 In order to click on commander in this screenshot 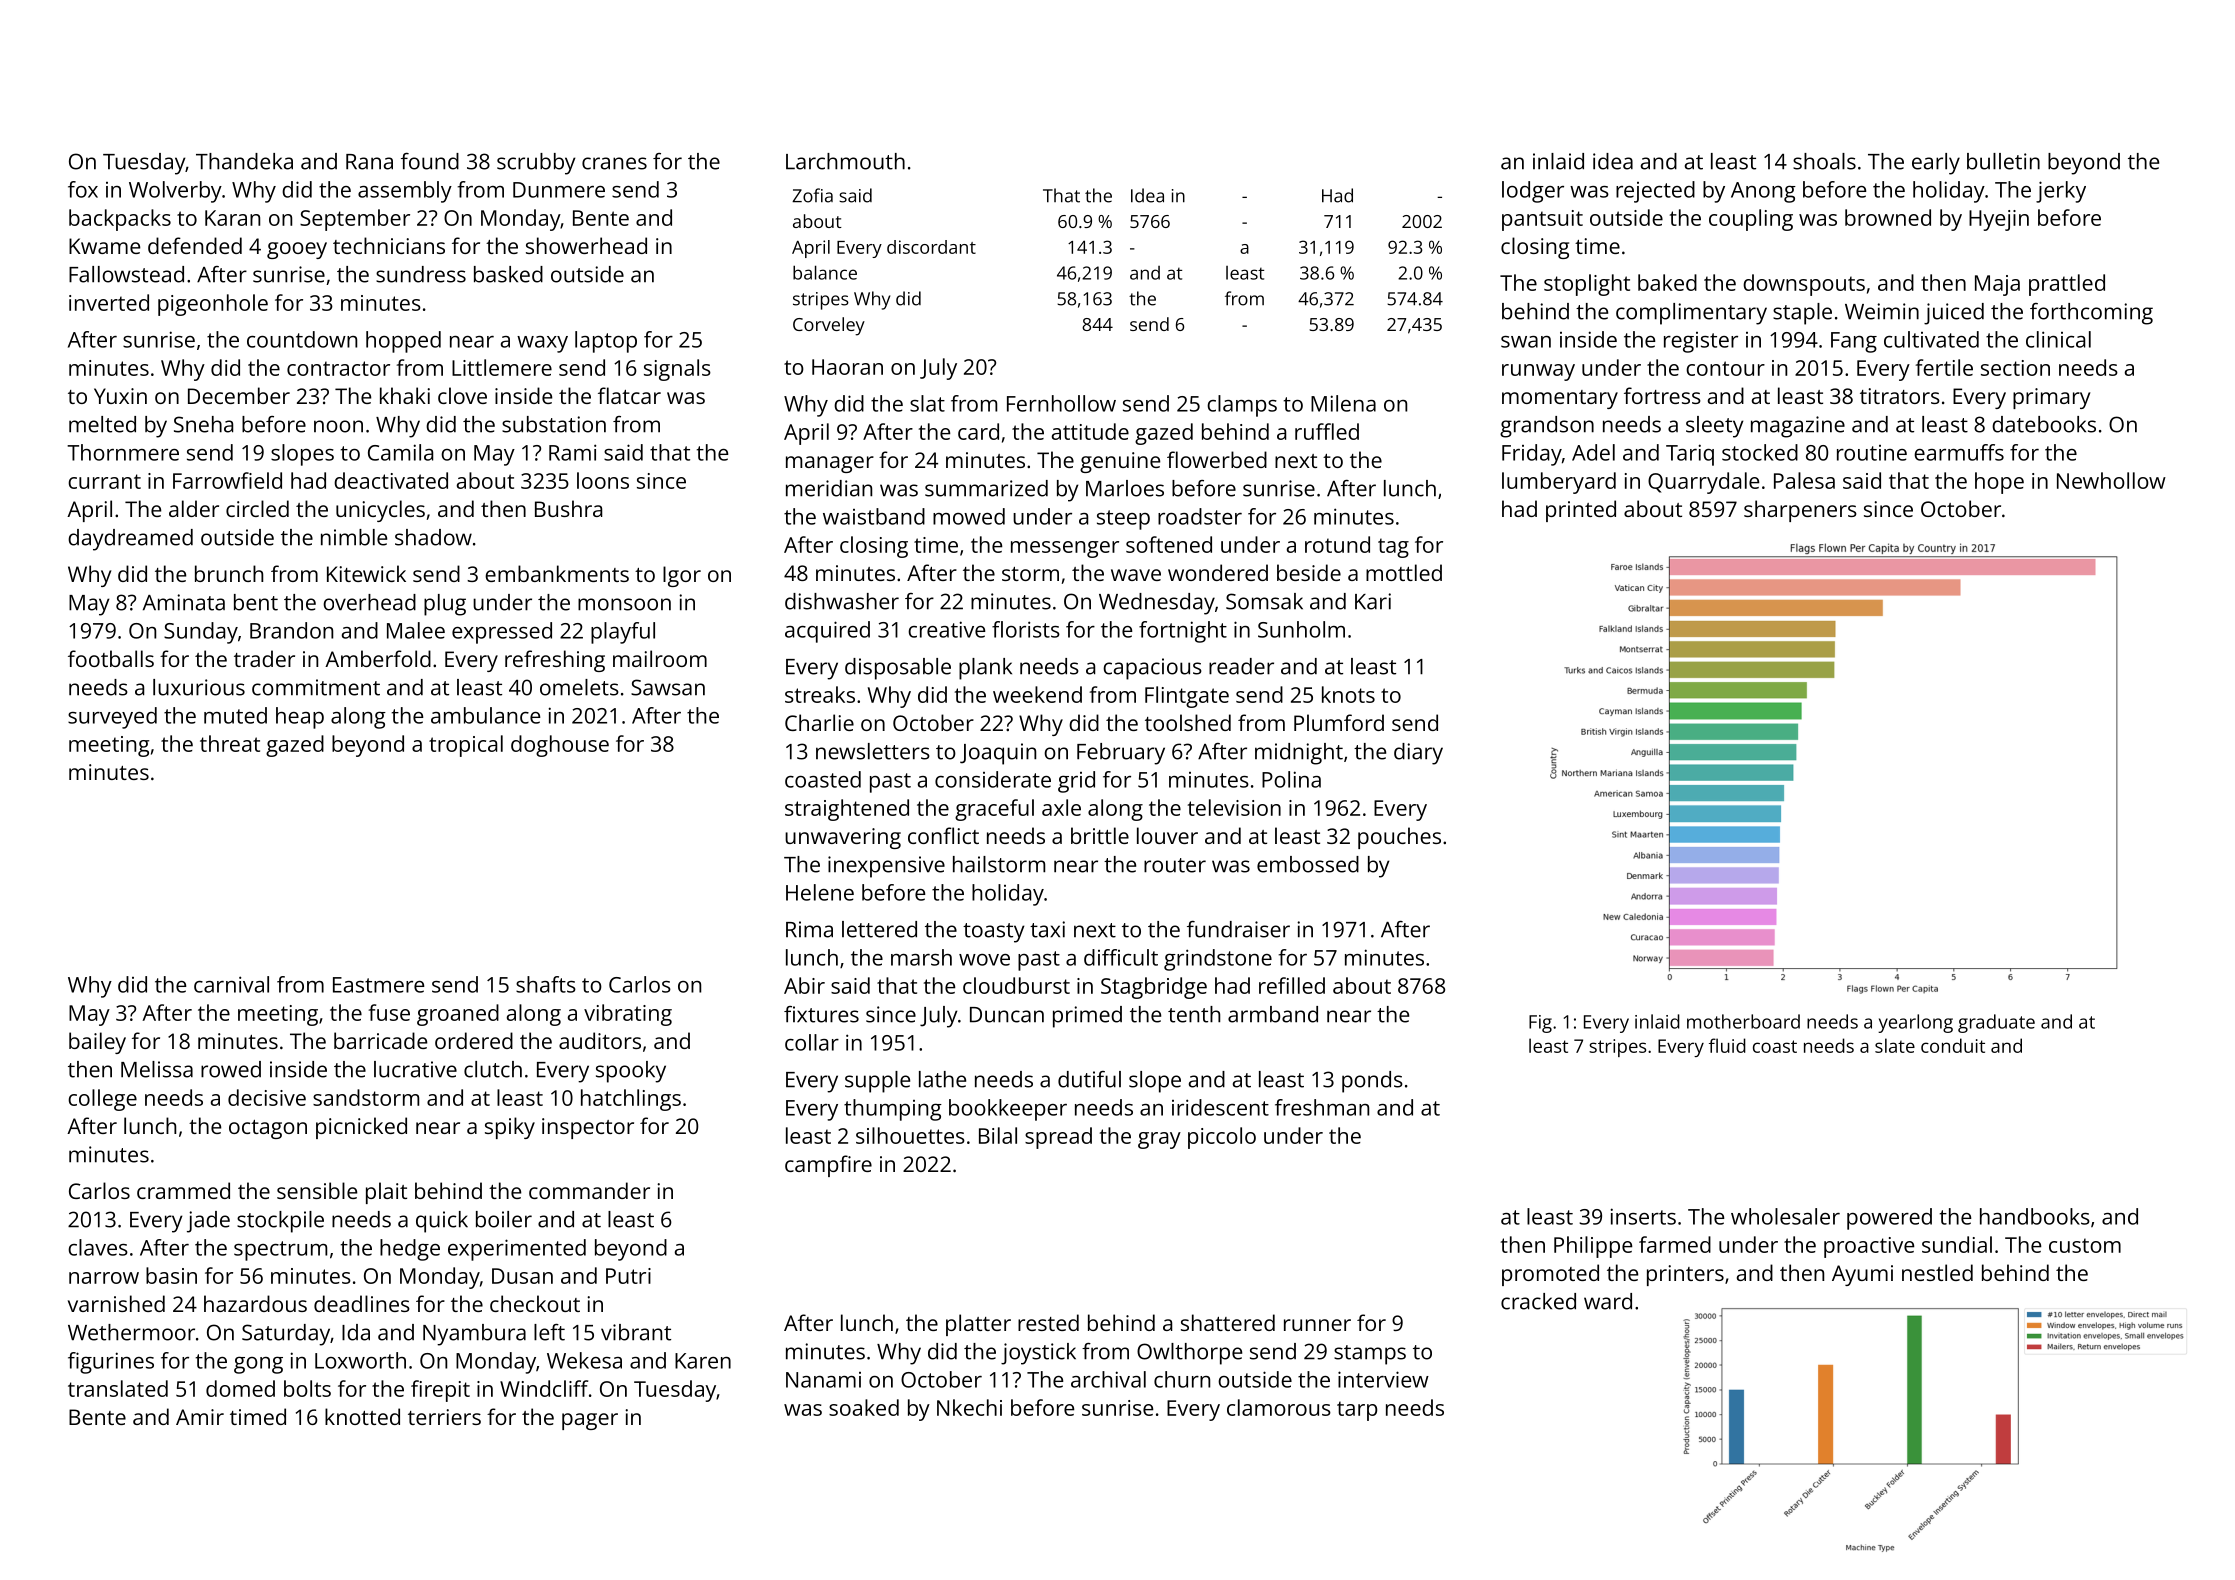, I will do `click(589, 1190)`.
